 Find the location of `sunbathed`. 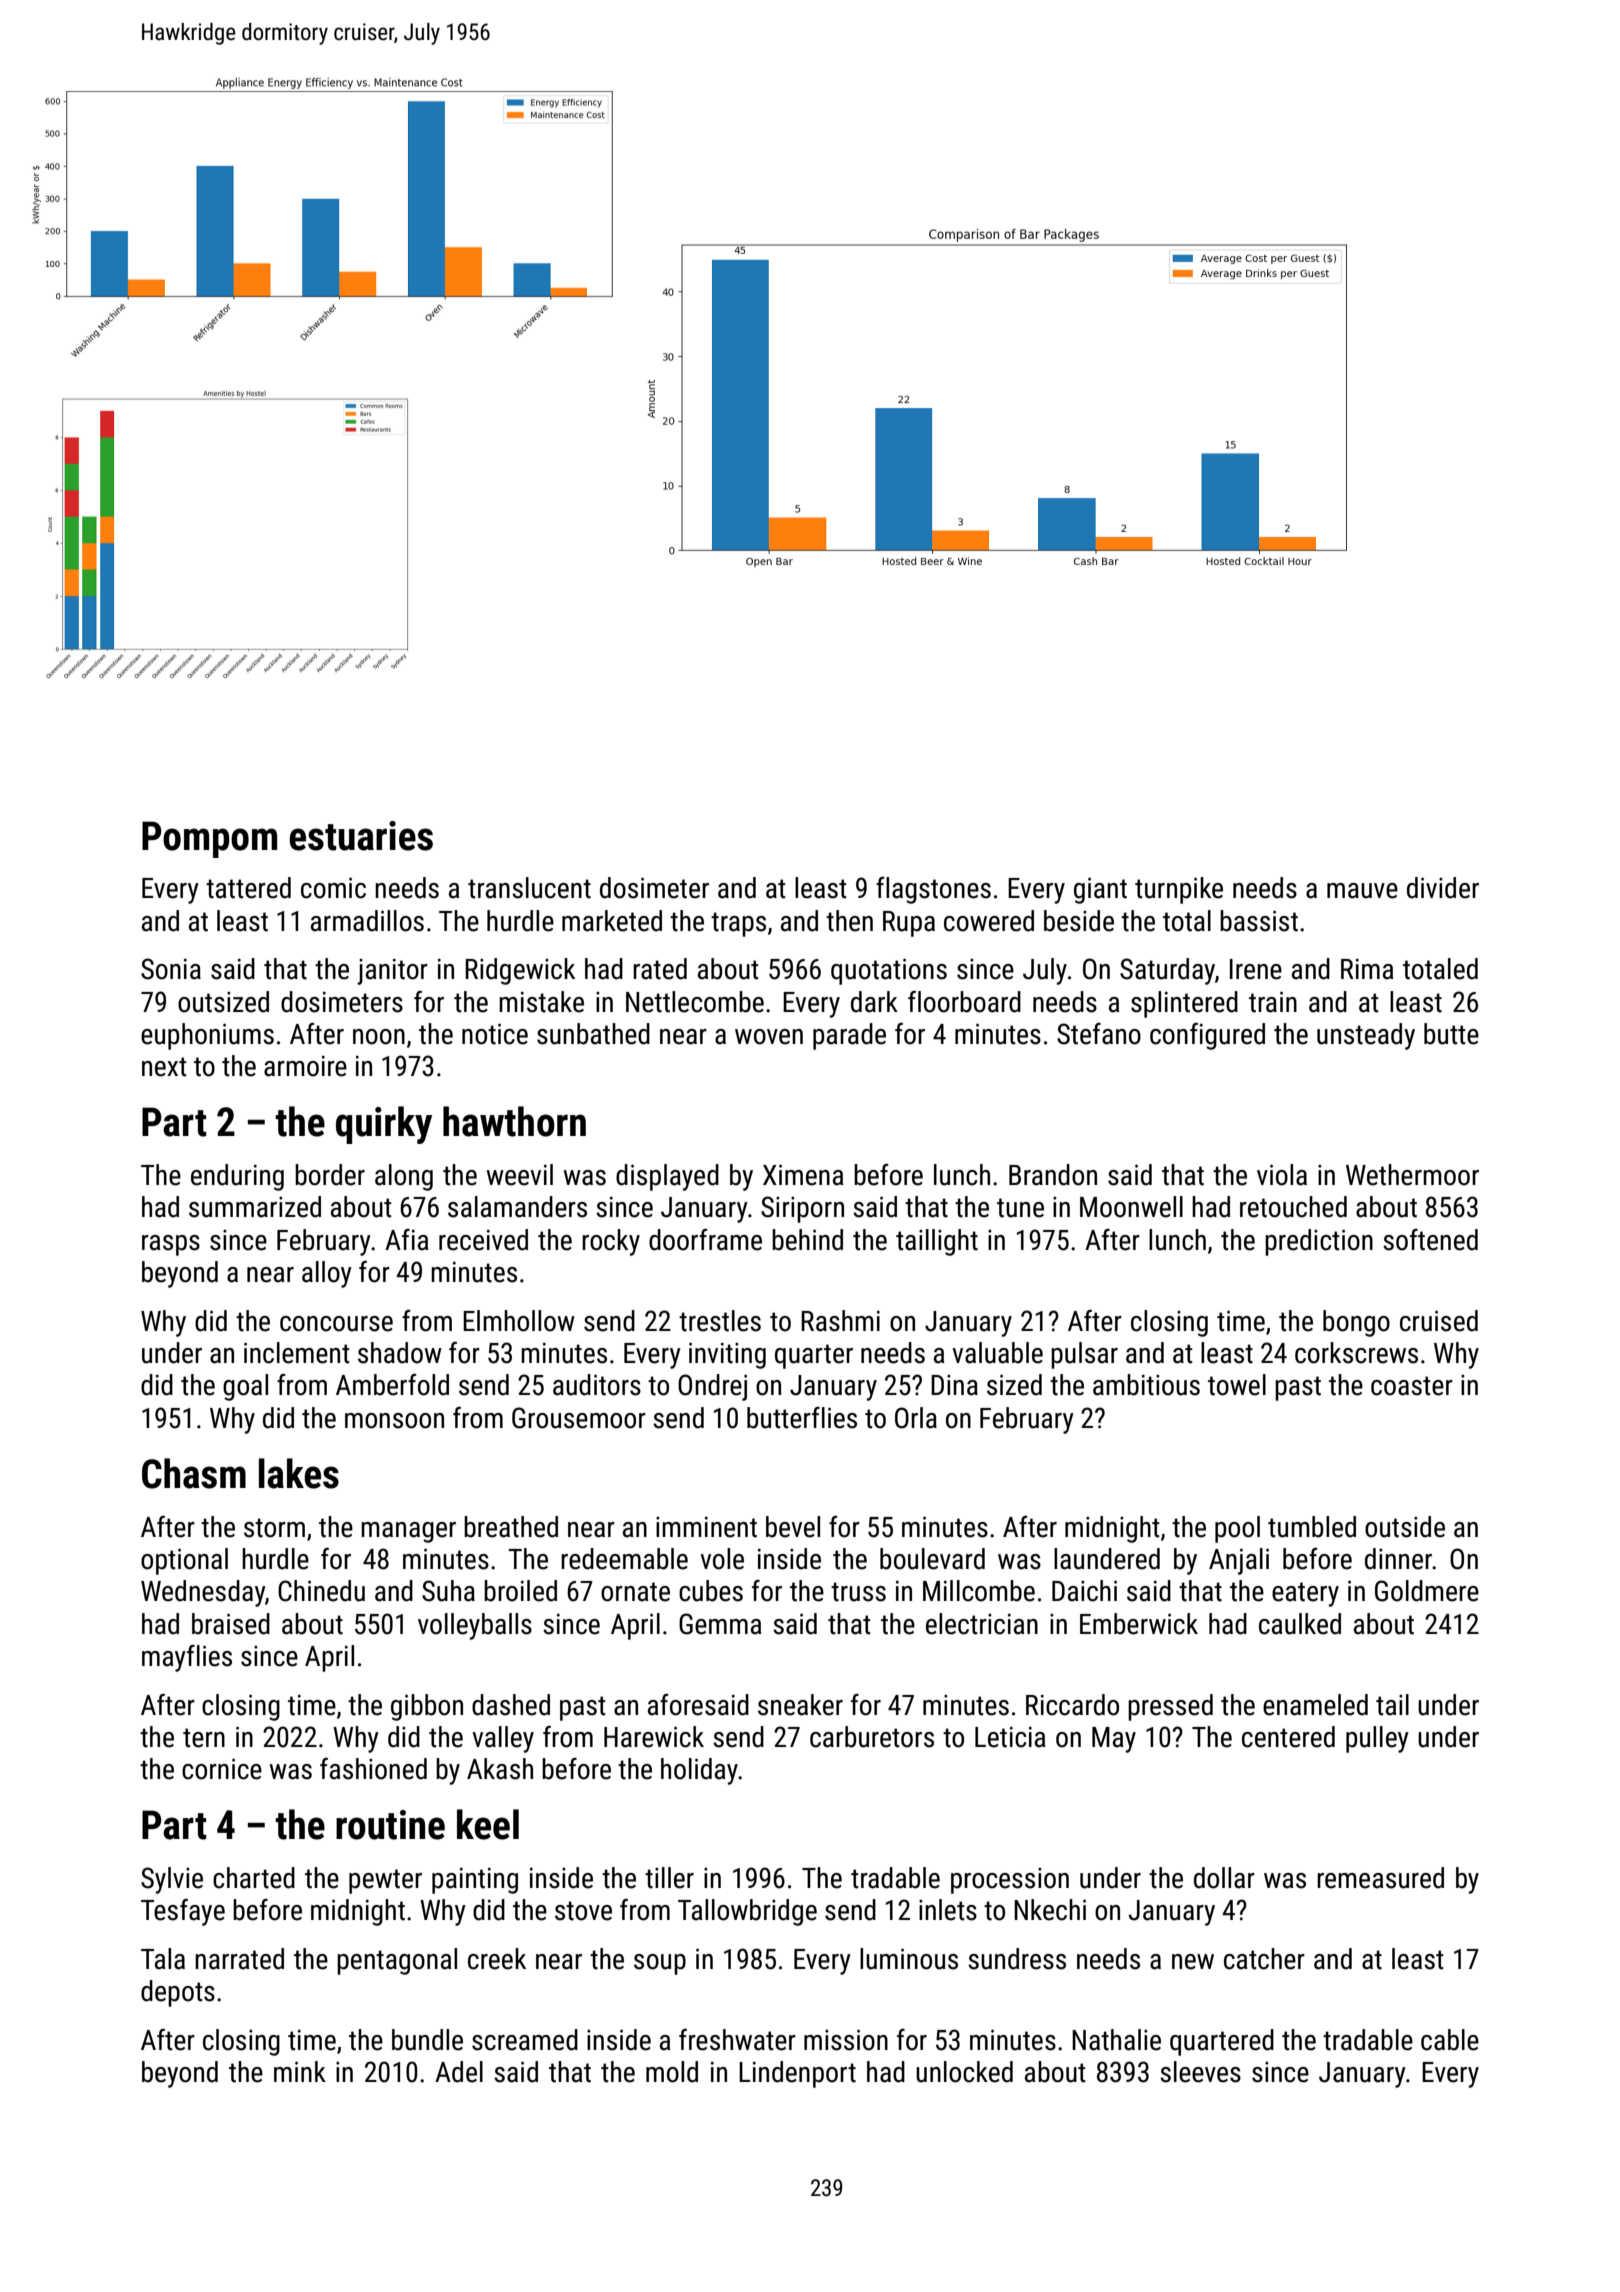

sunbathed is located at coordinates (593, 1034).
